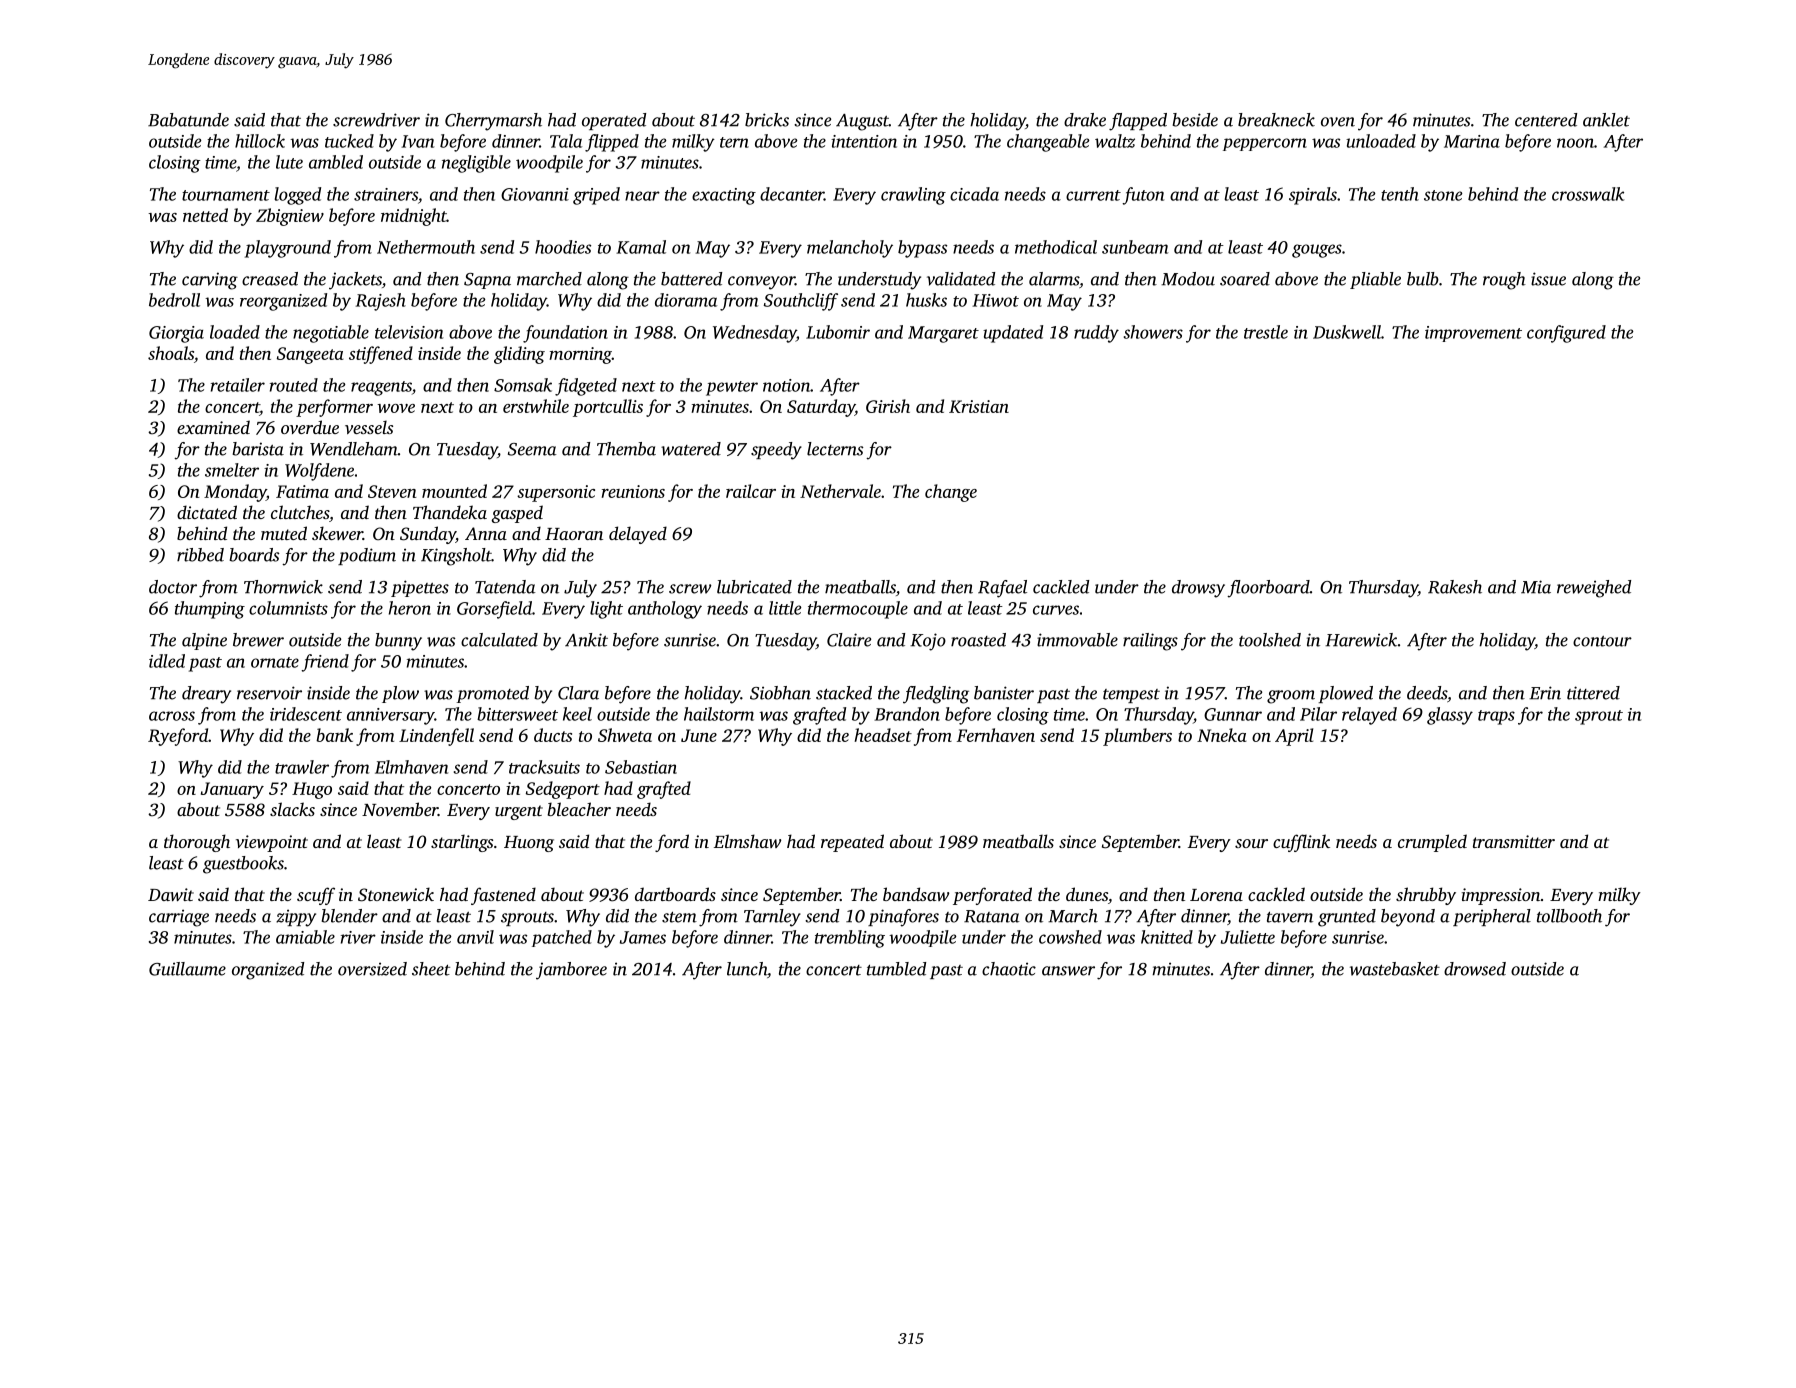 This page has width=1796, height=1388. I want to click on tollbooth, so click(1569, 916).
